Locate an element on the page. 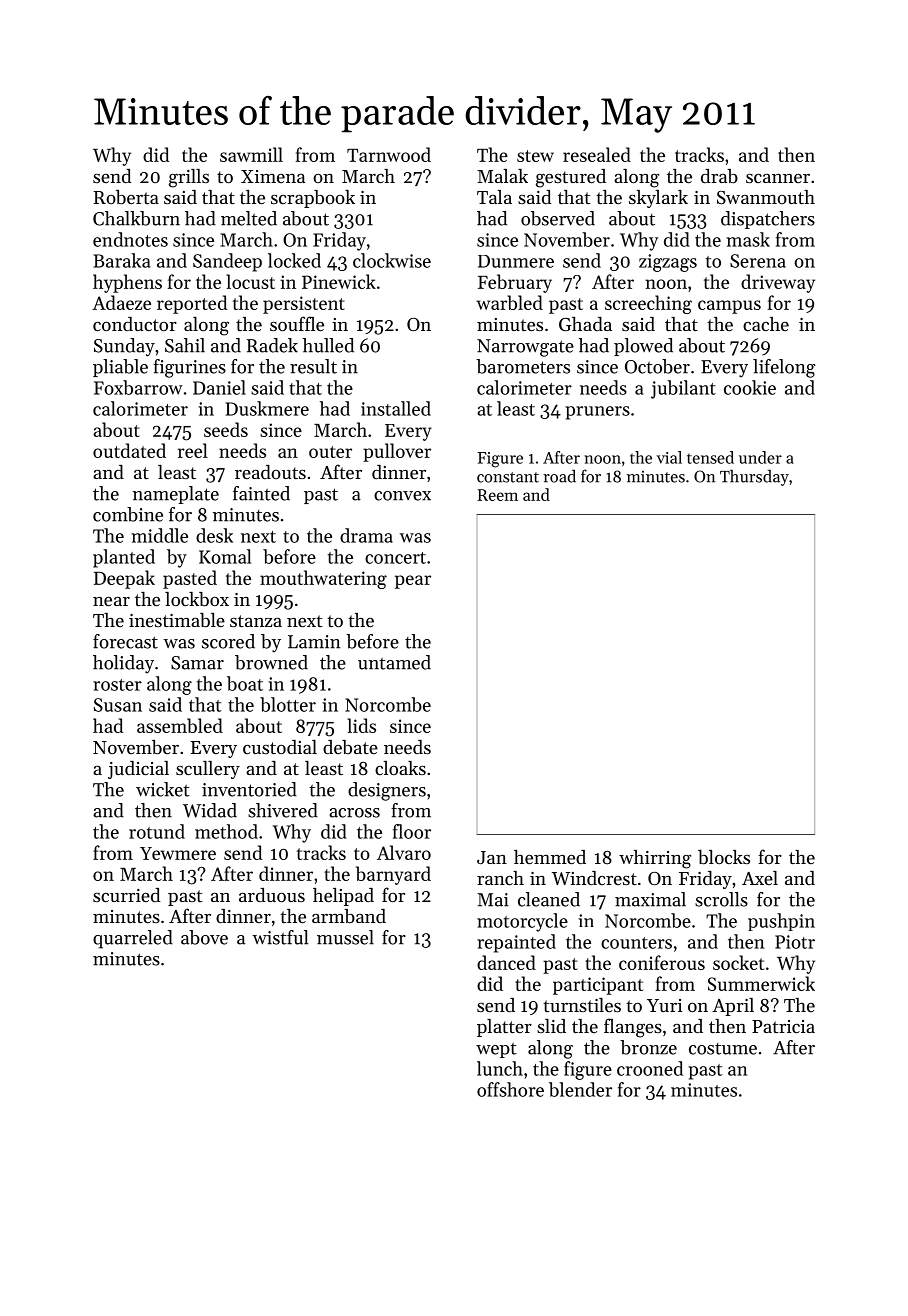 Image resolution: width=908 pixels, height=1316 pixels. slid is located at coordinates (551, 1026).
